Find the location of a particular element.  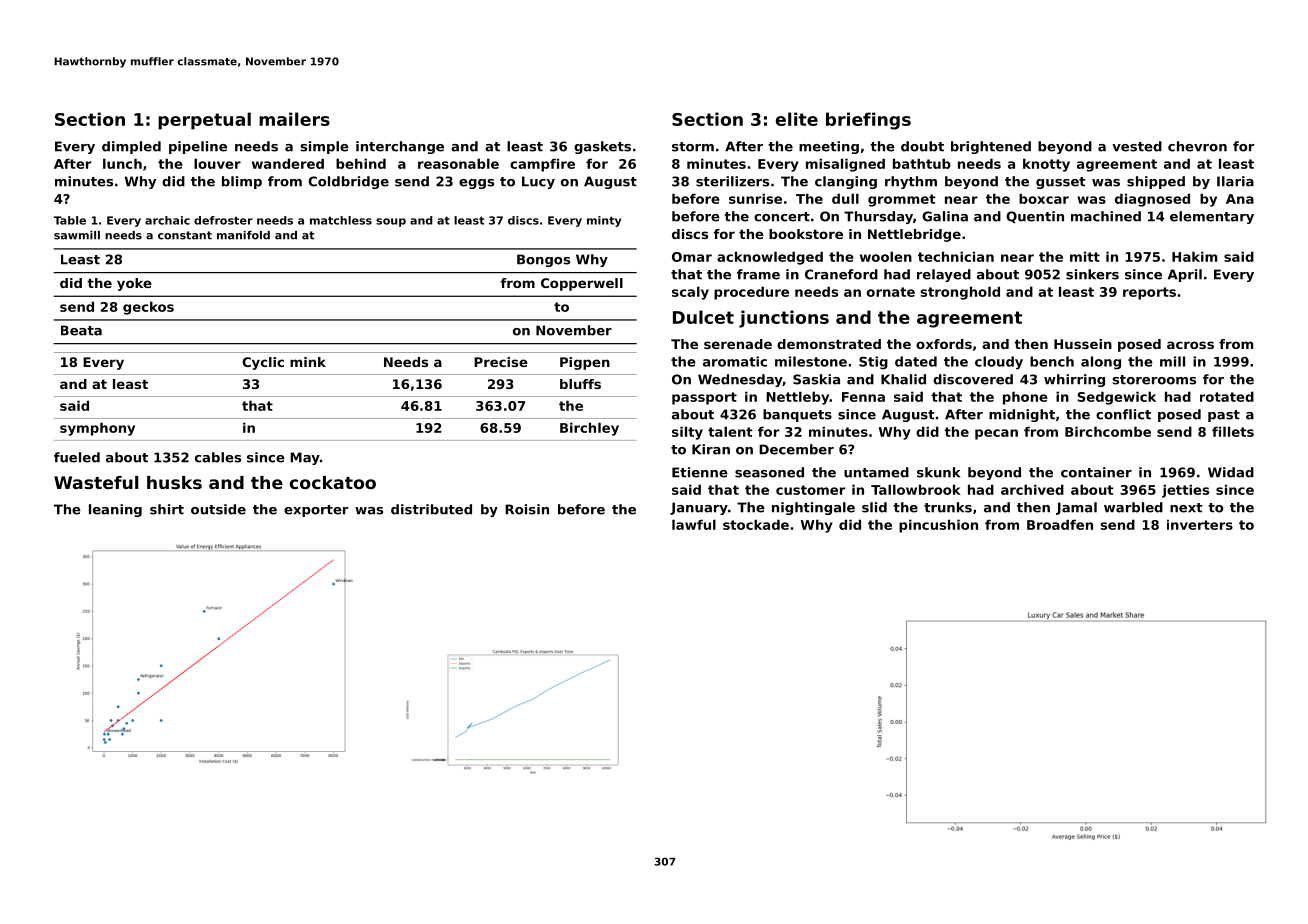

Cyclic is located at coordinates (263, 363).
